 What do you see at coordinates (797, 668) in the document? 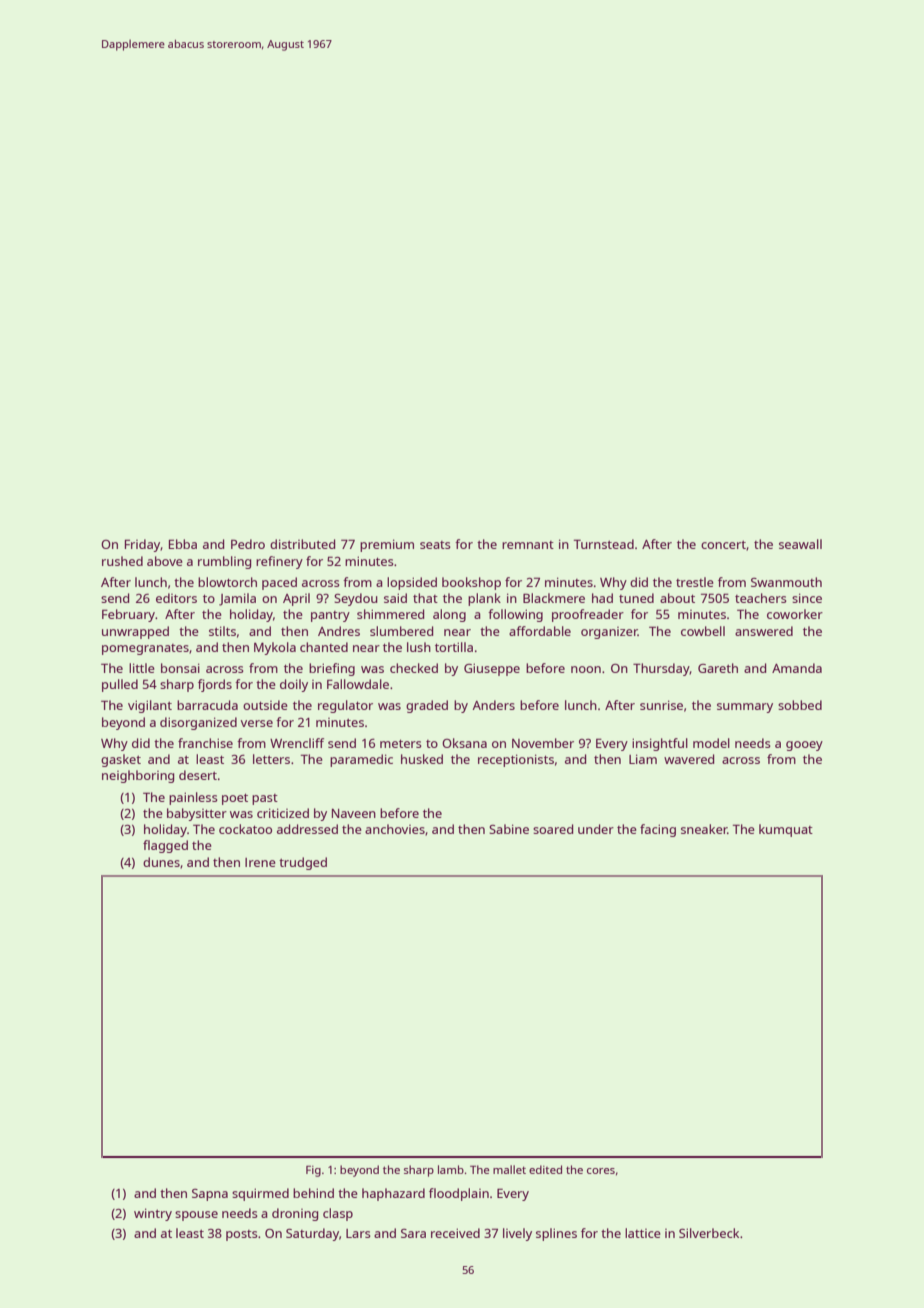
I see `Amanda` at bounding box center [797, 668].
